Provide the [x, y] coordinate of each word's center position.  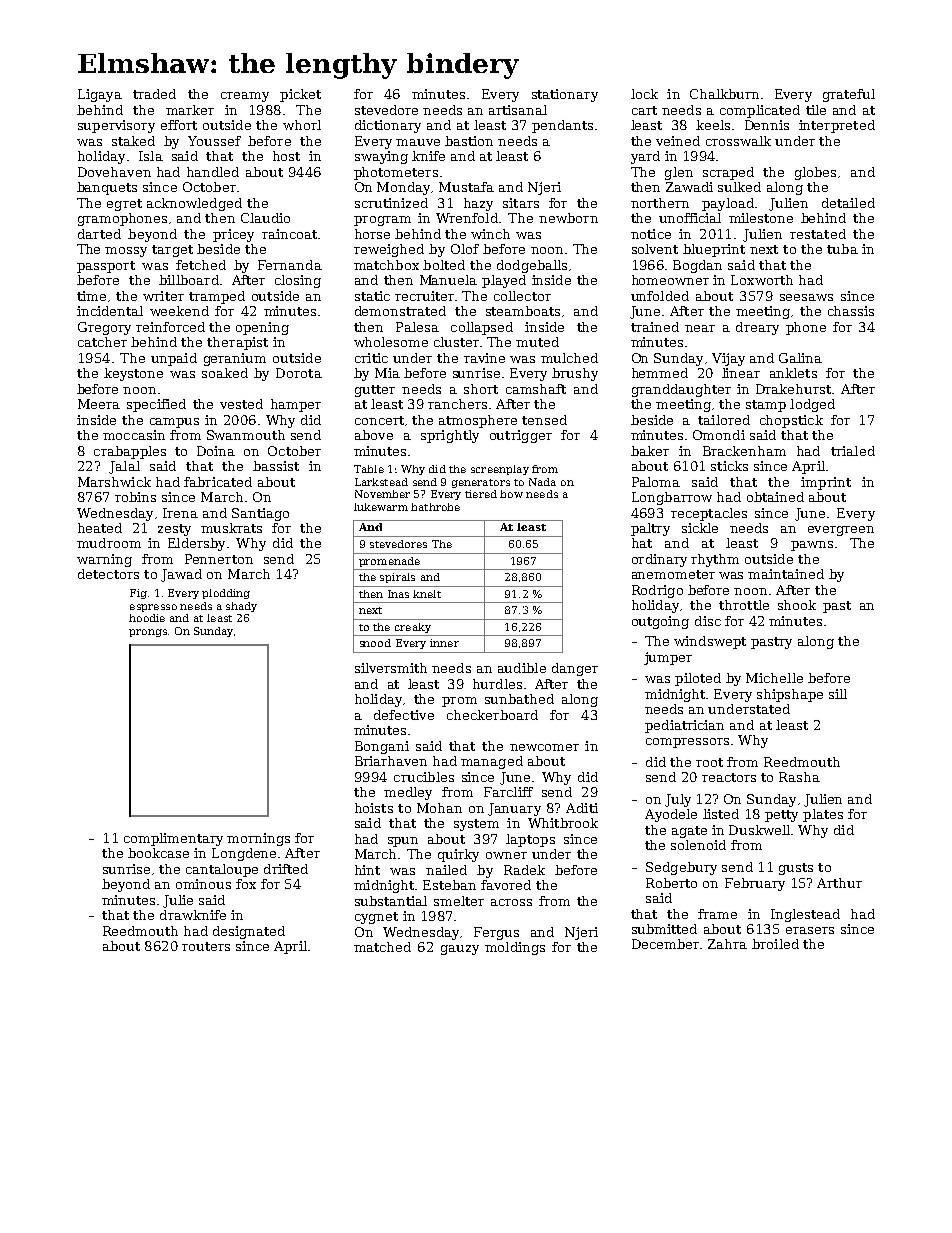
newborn [568, 218]
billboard [189, 280]
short [481, 389]
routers [206, 946]
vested [241, 404]
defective [404, 715]
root [709, 762]
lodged [812, 405]
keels [713, 125]
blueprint [714, 250]
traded [154, 94]
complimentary [173, 839]
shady [241, 607]
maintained [786, 574]
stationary [565, 95]
